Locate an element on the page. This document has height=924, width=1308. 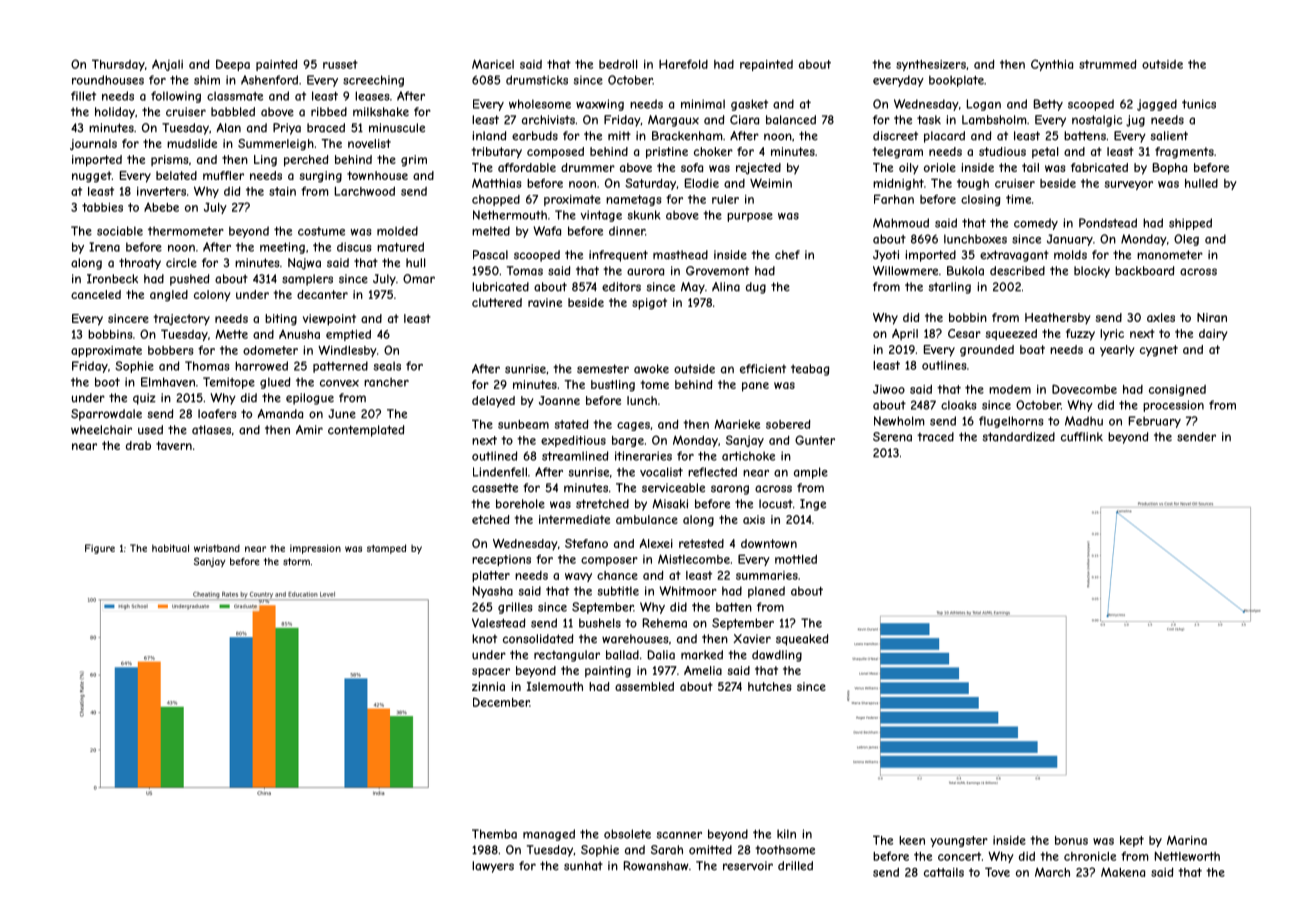
strummed is located at coordinates (1107, 64).
